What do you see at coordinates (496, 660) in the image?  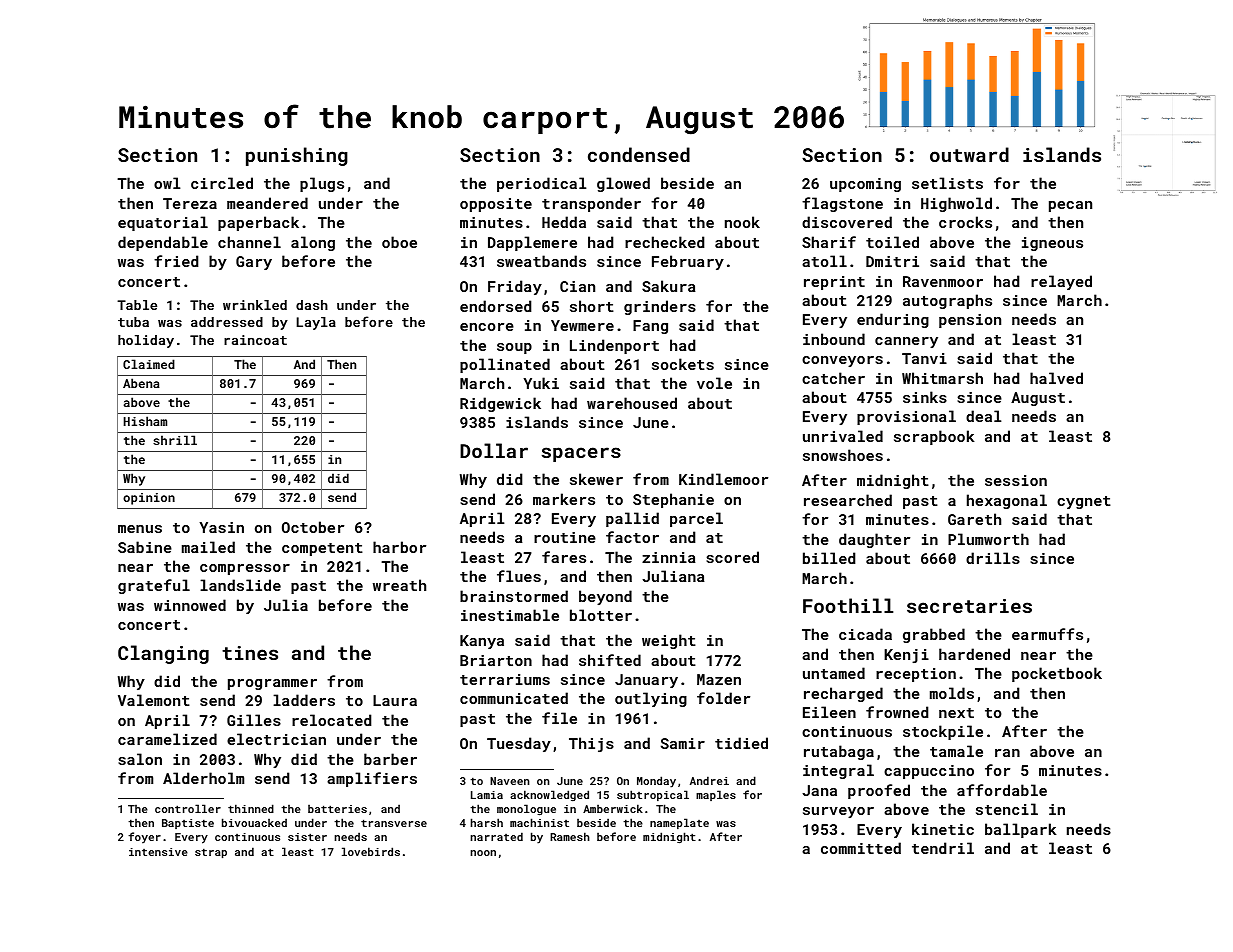 I see `Briarton` at bounding box center [496, 660].
